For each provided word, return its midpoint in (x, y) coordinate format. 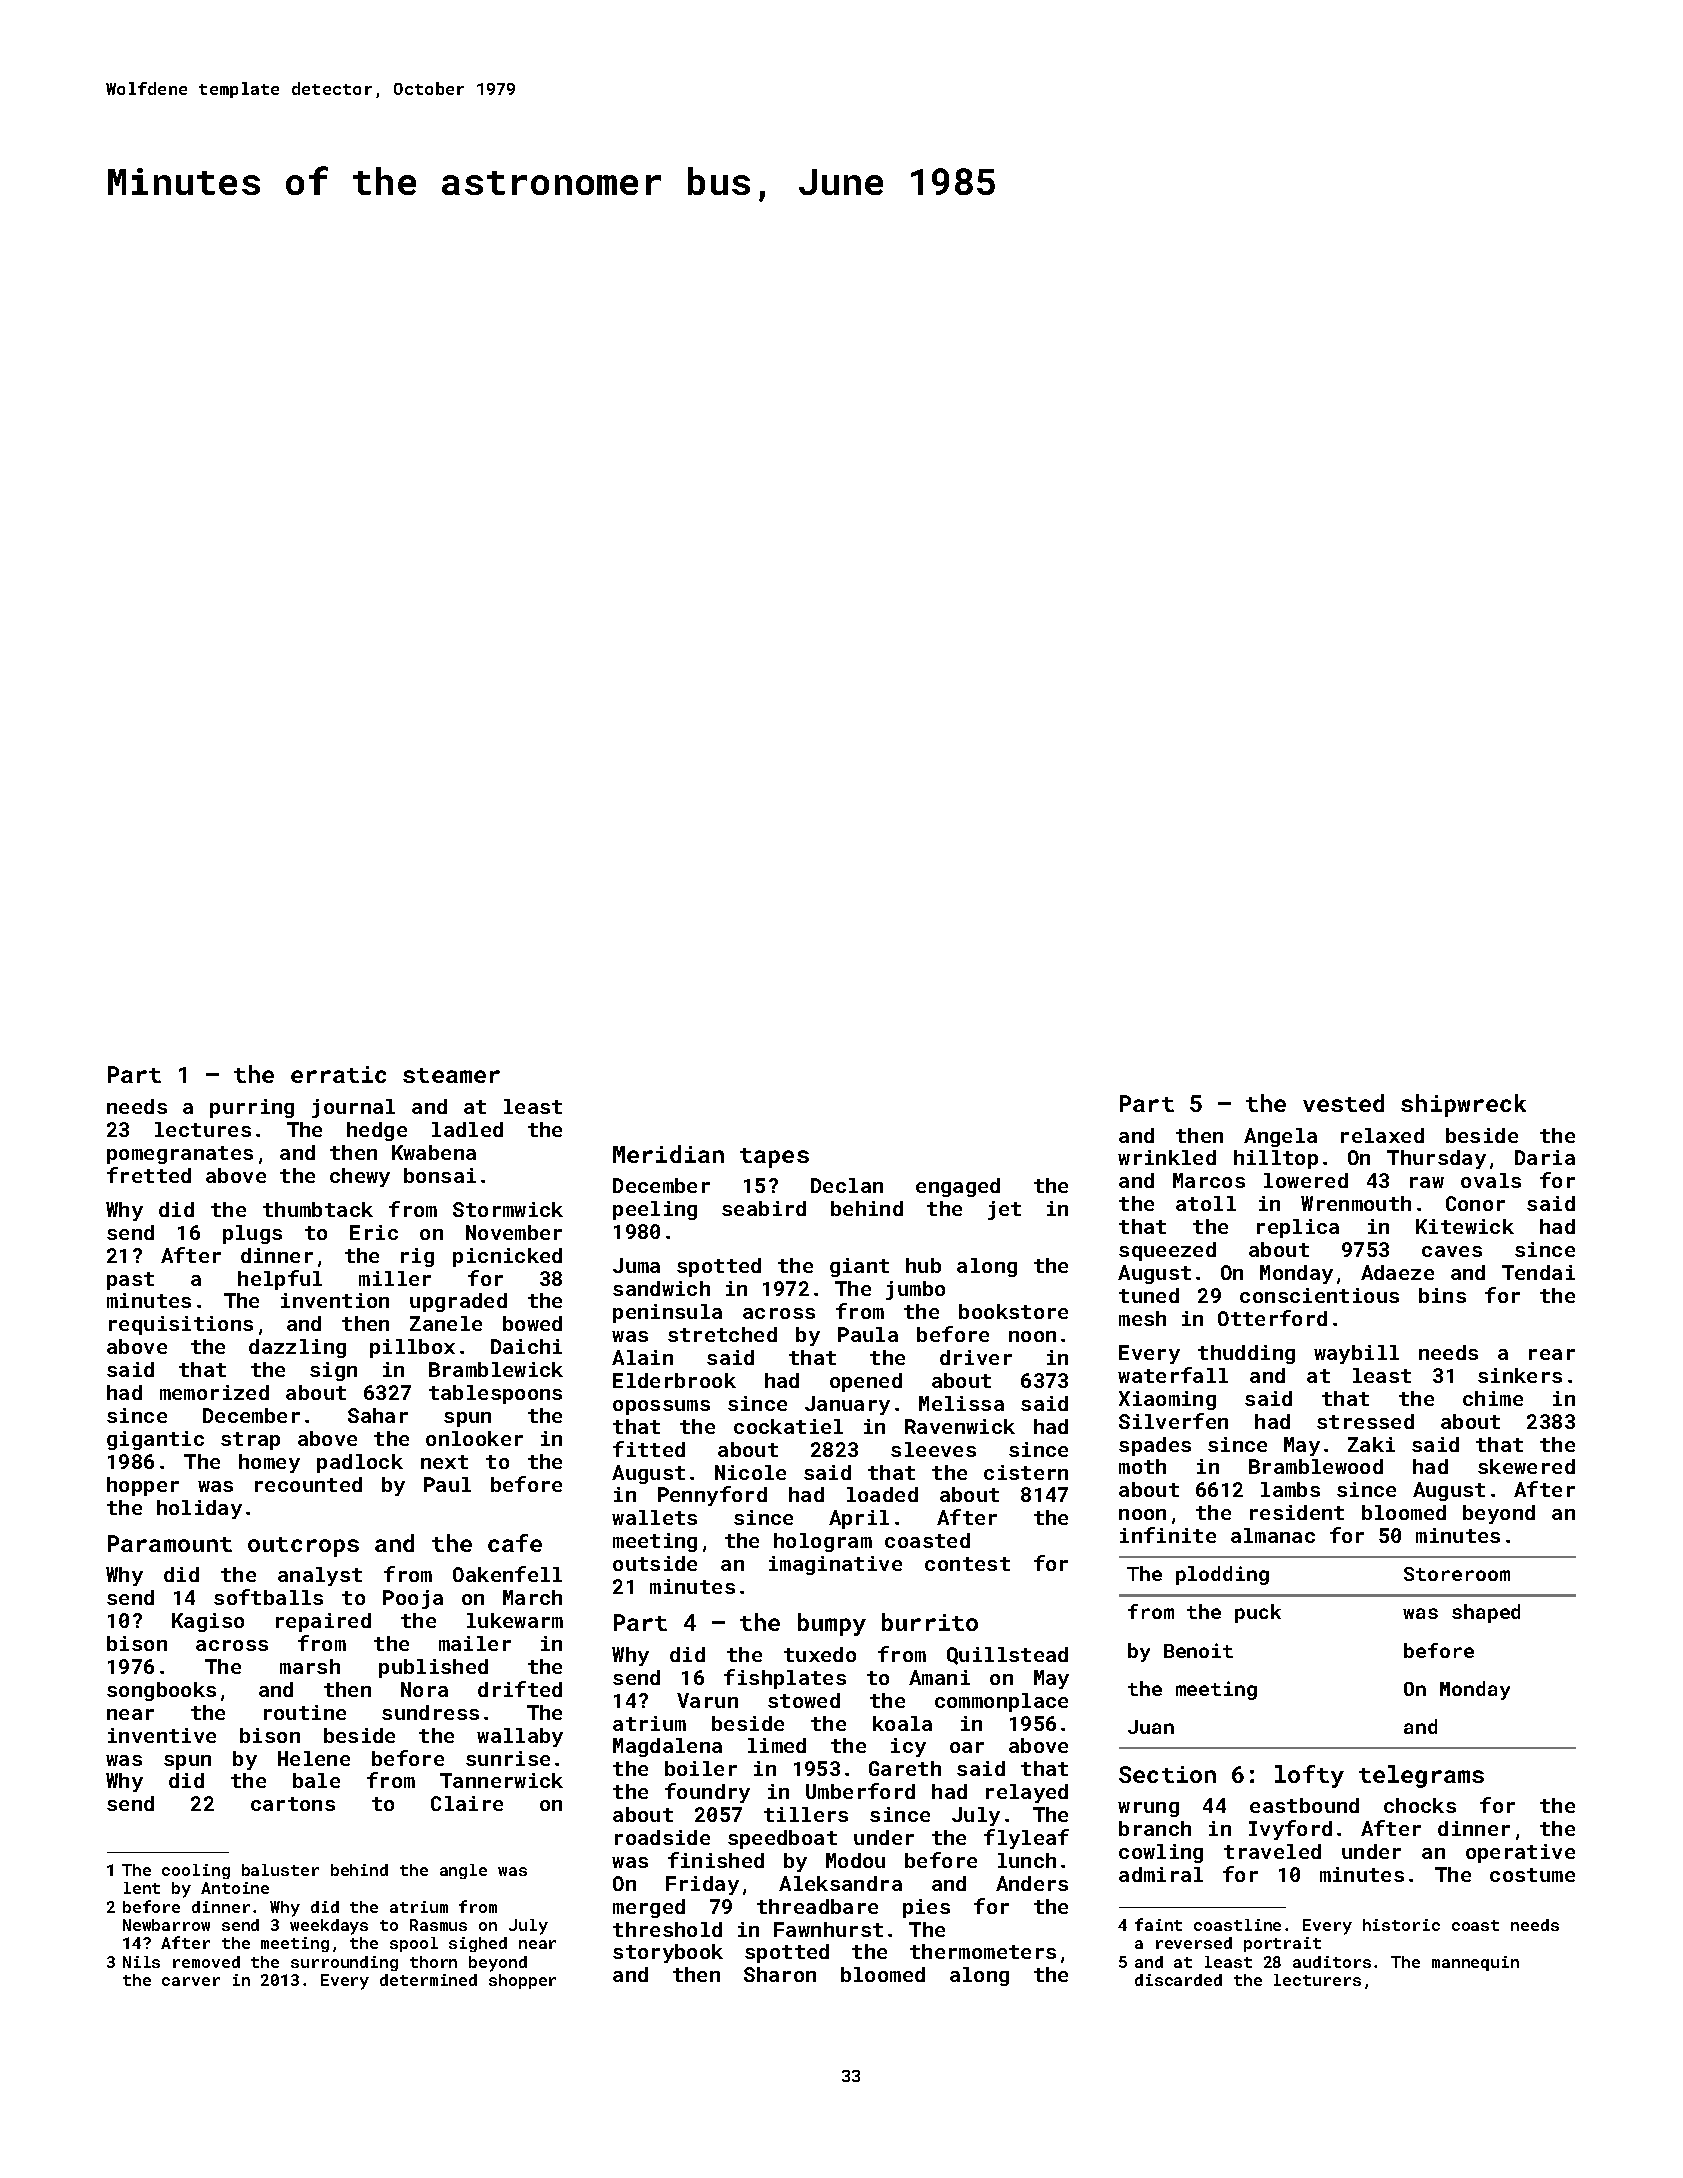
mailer (475, 1643)
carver (191, 1981)
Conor (1475, 1203)
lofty (1309, 1776)
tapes (774, 1158)
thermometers (983, 1951)
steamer (451, 1075)
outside (655, 1563)
